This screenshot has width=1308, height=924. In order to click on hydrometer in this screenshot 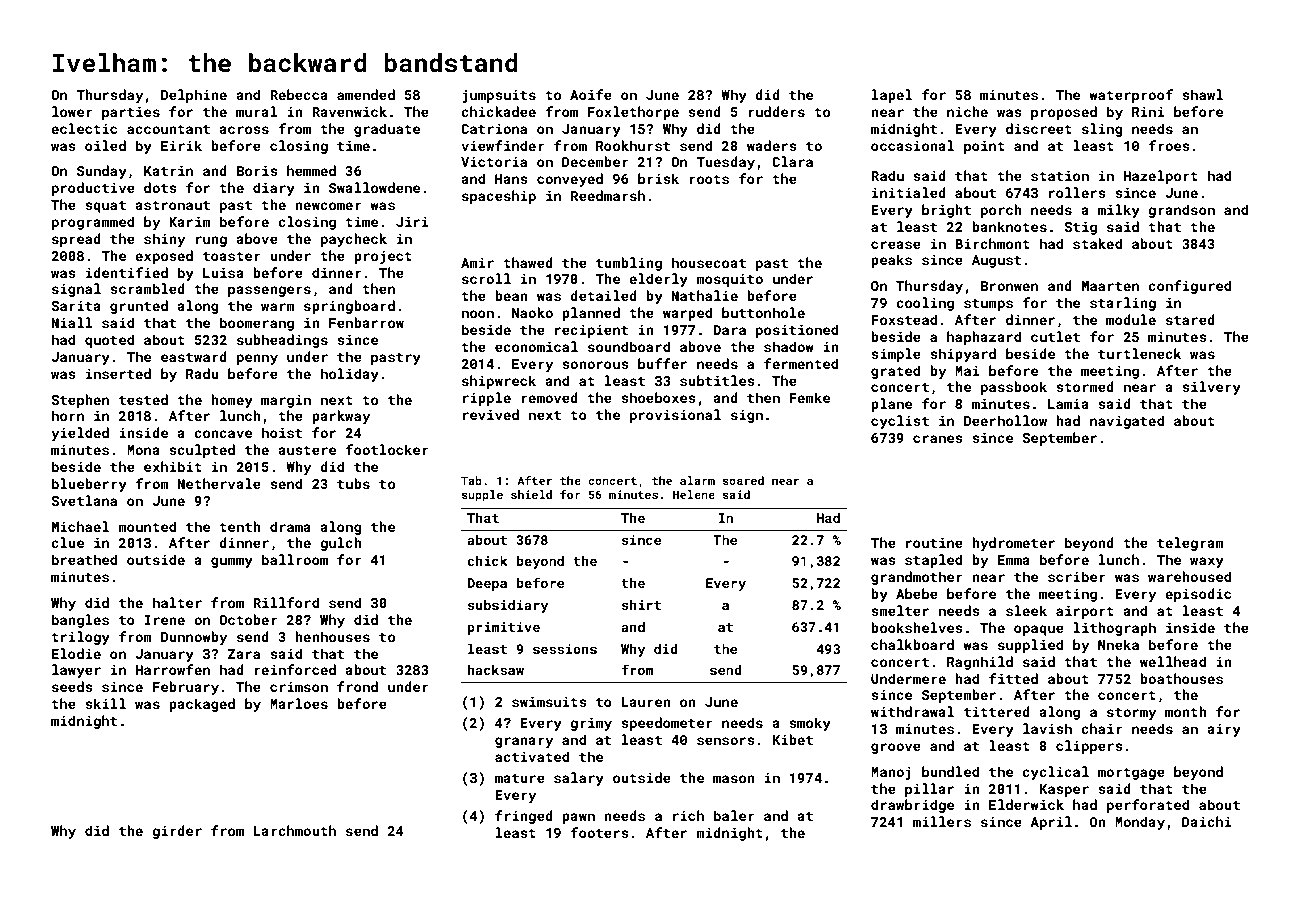, I will do `click(1013, 544)`.
